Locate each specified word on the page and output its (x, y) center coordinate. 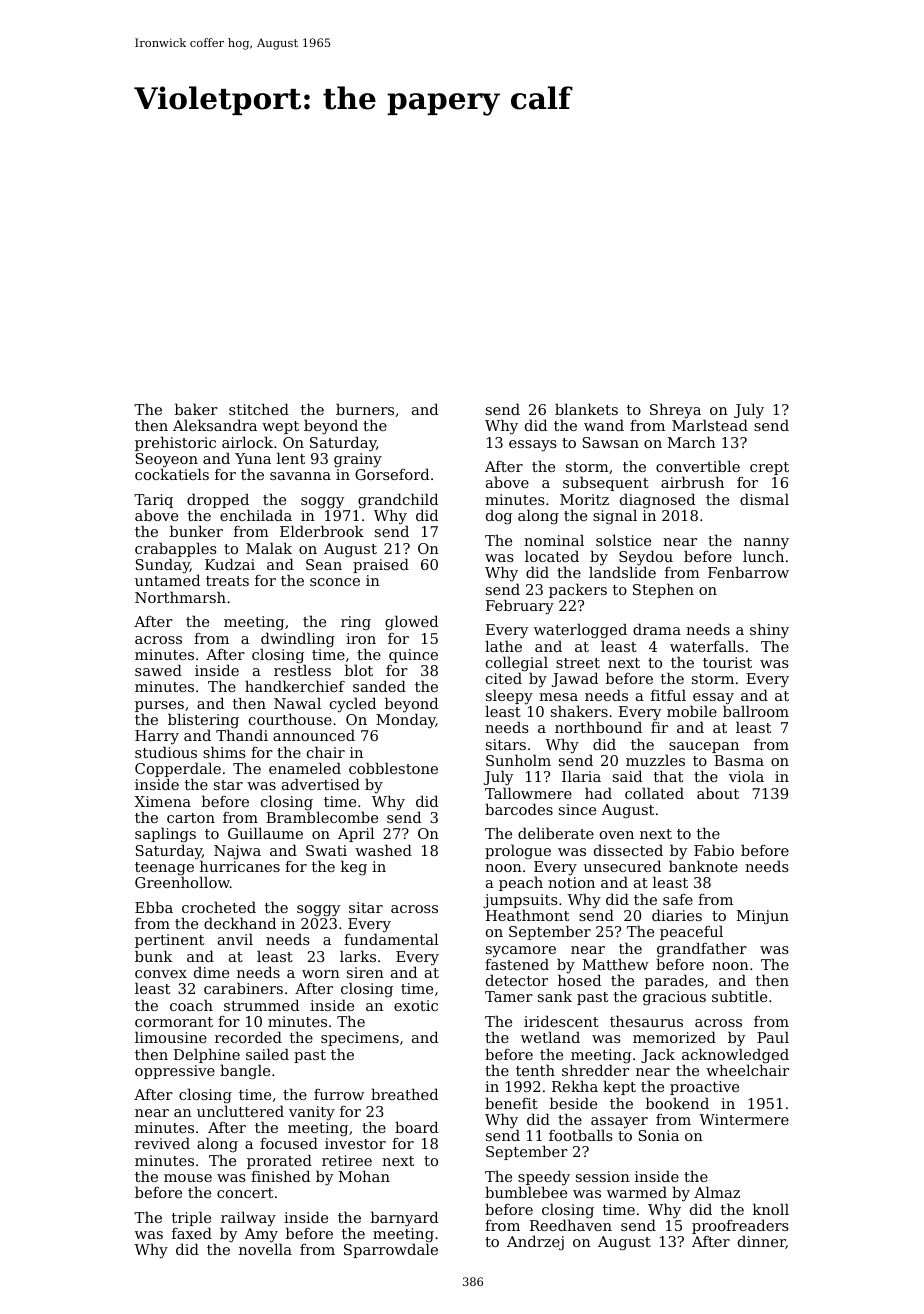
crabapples (176, 549)
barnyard (404, 1219)
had (598, 793)
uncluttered (240, 1111)
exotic (416, 1005)
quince (413, 656)
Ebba (154, 907)
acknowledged (735, 1056)
